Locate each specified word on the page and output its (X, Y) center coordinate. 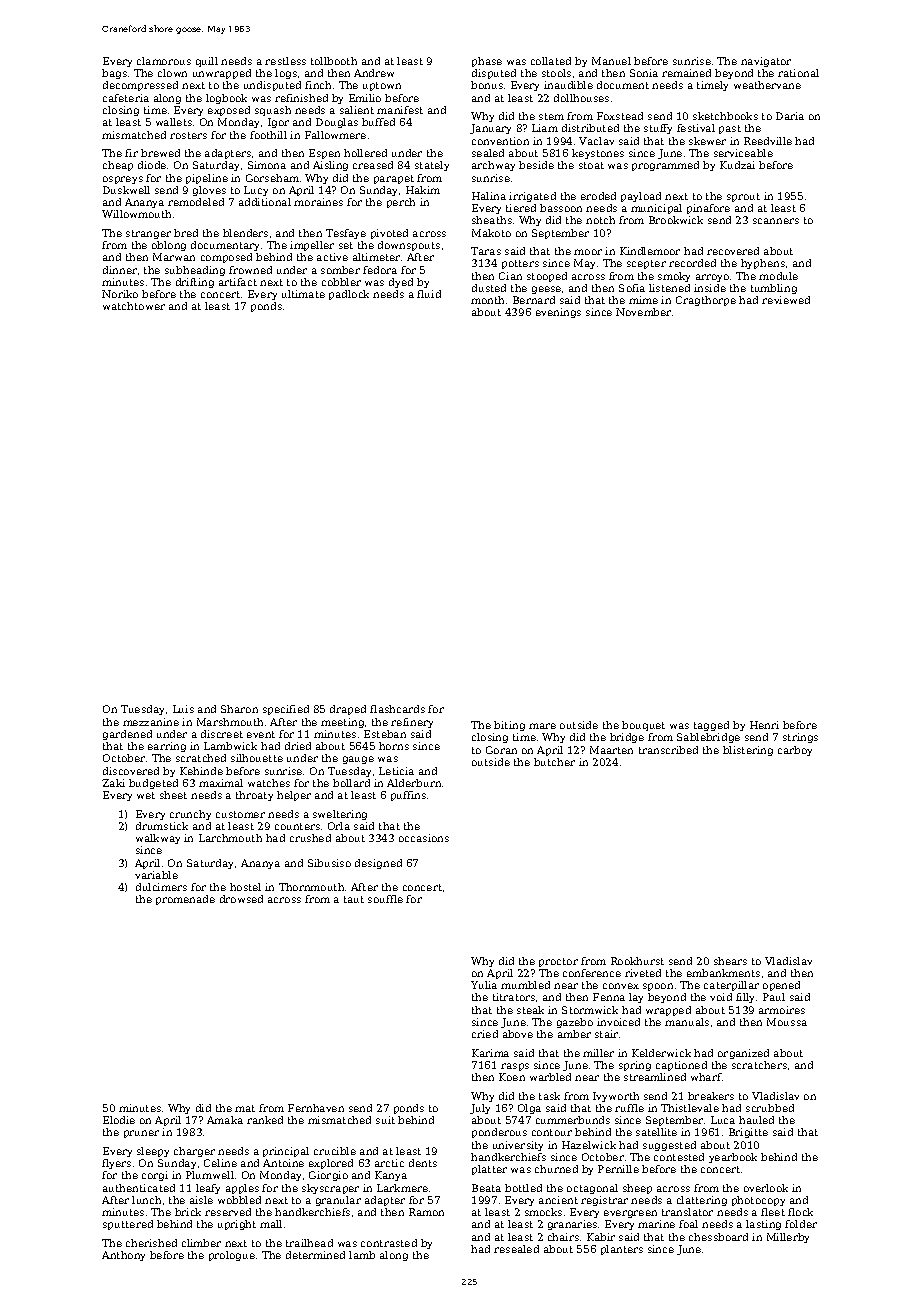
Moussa (787, 1022)
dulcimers (161, 887)
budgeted (153, 784)
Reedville (768, 141)
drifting (195, 283)
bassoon (561, 208)
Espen (324, 154)
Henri (764, 725)
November (643, 312)
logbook (226, 99)
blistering (748, 751)
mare (542, 726)
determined (315, 1255)
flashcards (397, 709)
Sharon (239, 709)
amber (574, 1034)
